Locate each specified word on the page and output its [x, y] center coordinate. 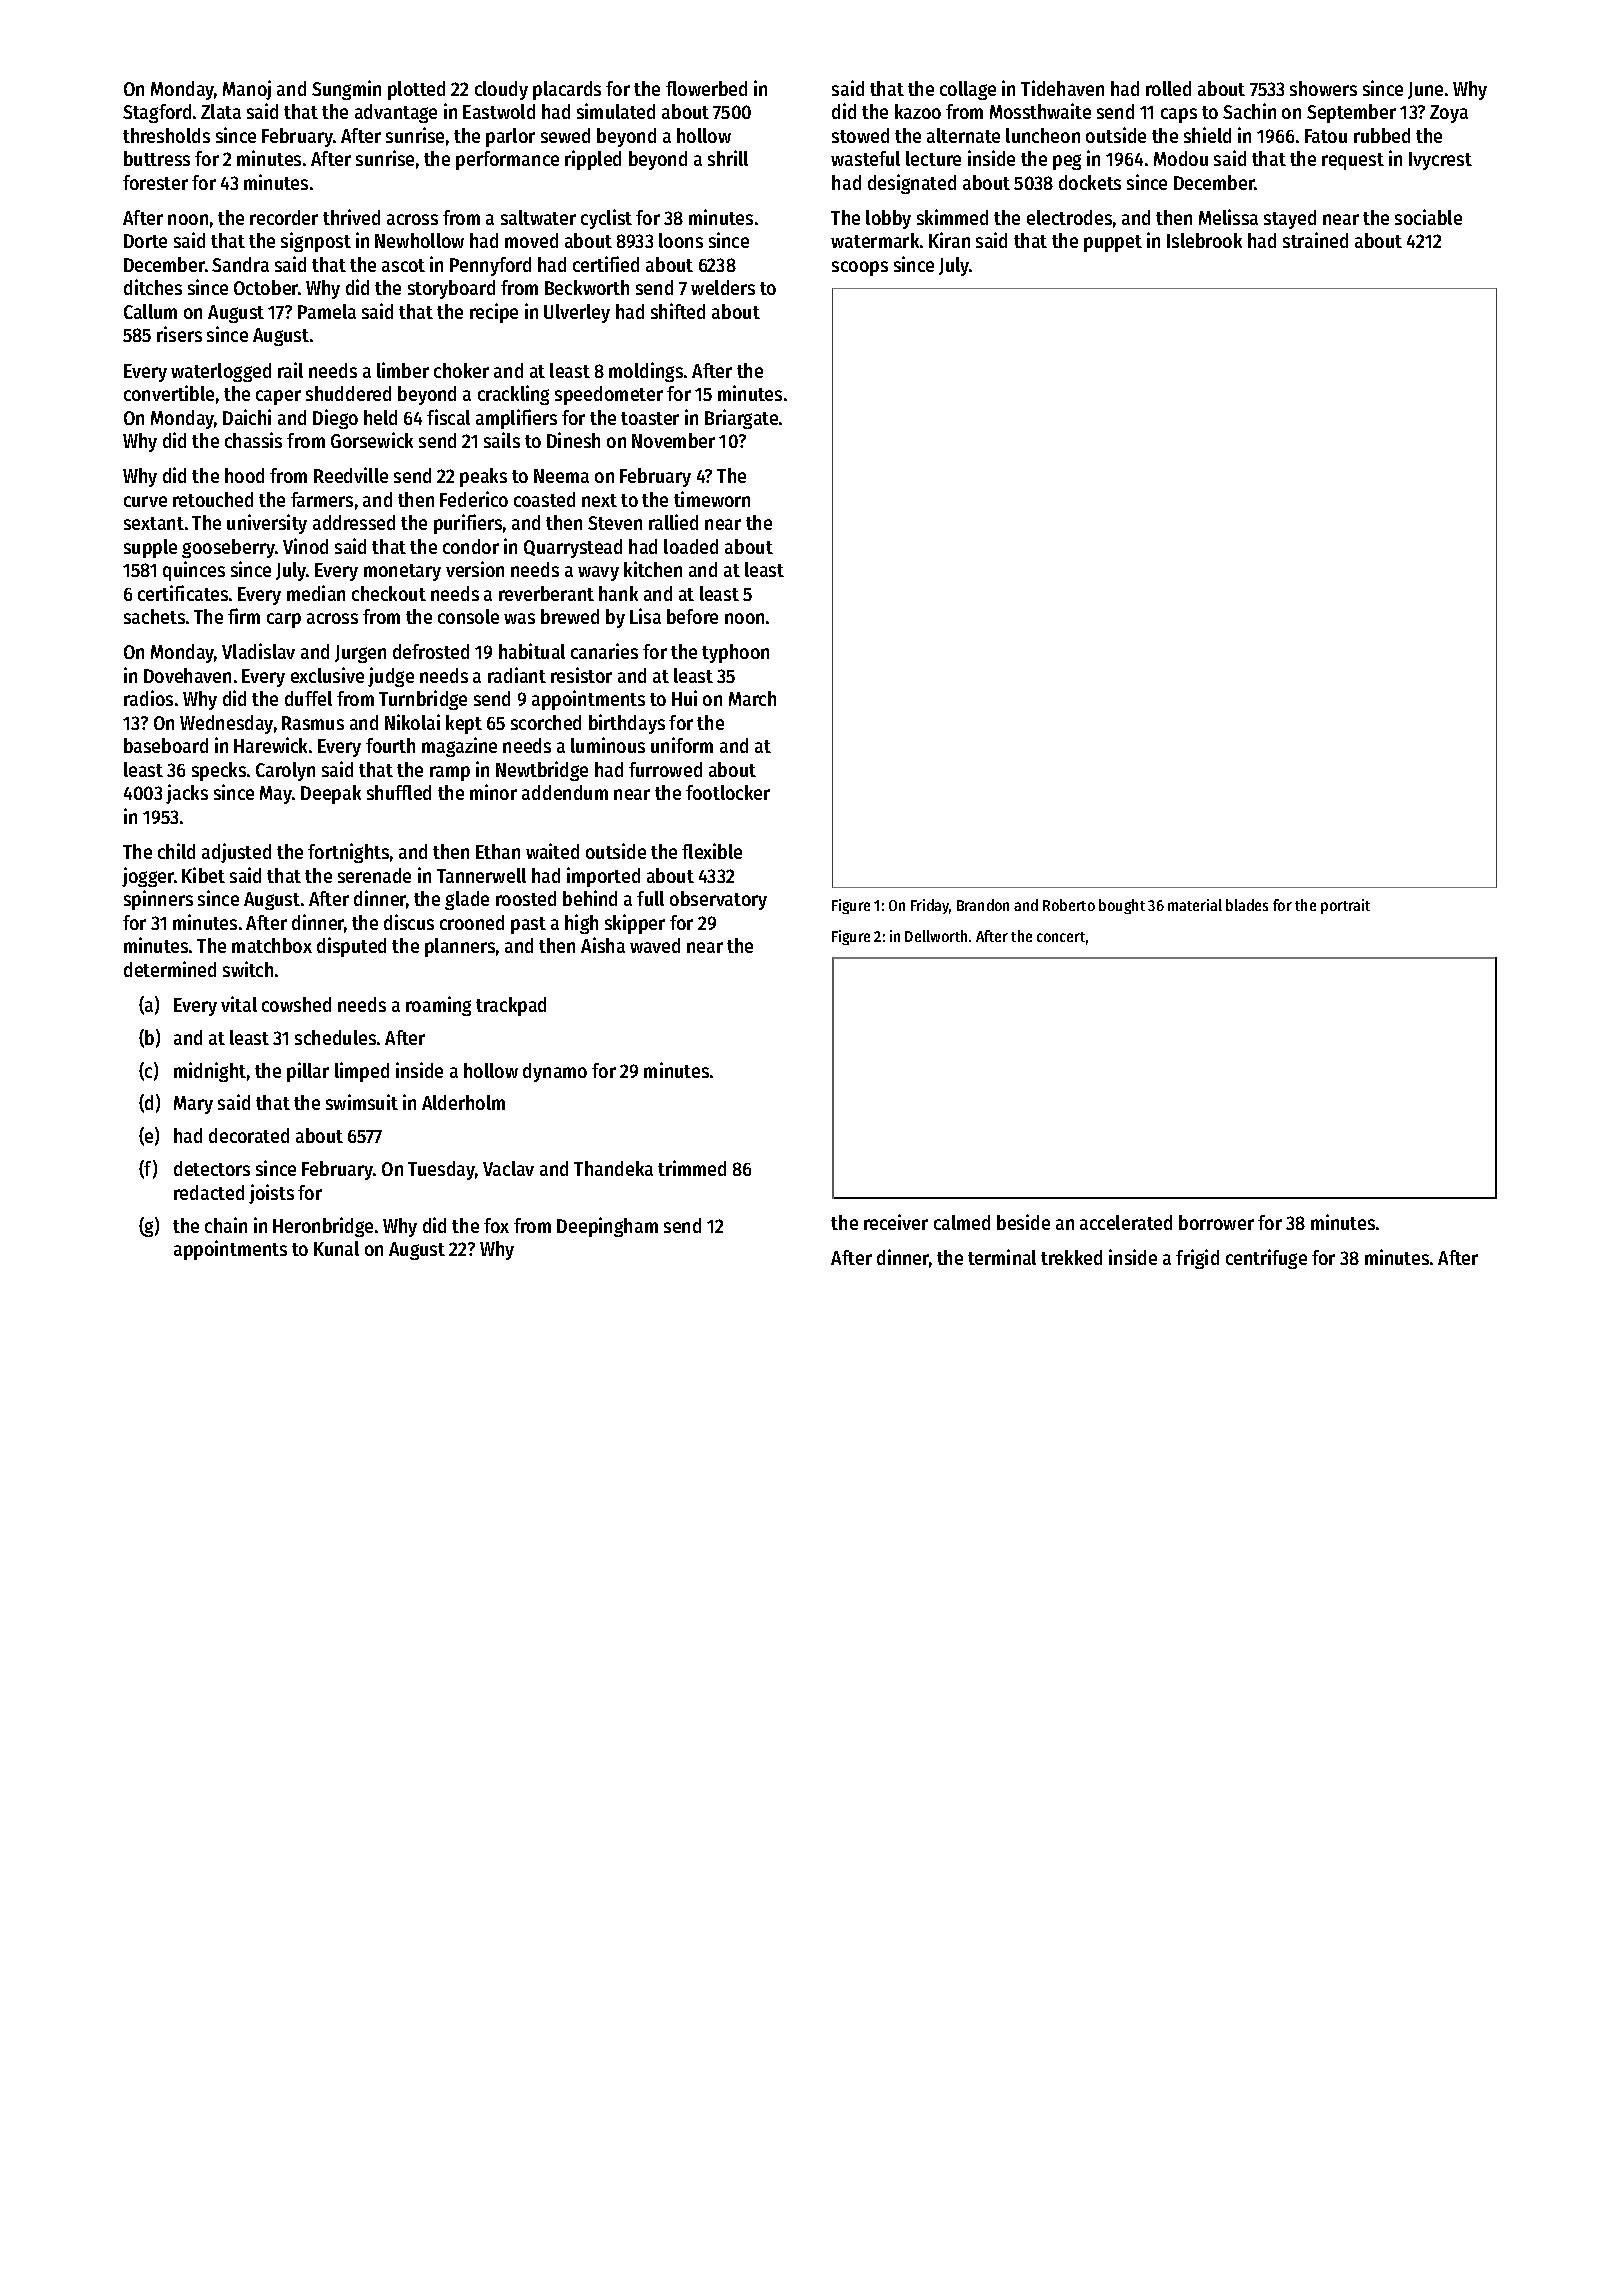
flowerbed [706, 88]
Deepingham [607, 1227]
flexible [712, 851]
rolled [1168, 88]
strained [1315, 240]
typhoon [735, 653]
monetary [402, 572]
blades [1247, 905]
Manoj [247, 90]
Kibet [203, 875]
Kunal [336, 1248]
